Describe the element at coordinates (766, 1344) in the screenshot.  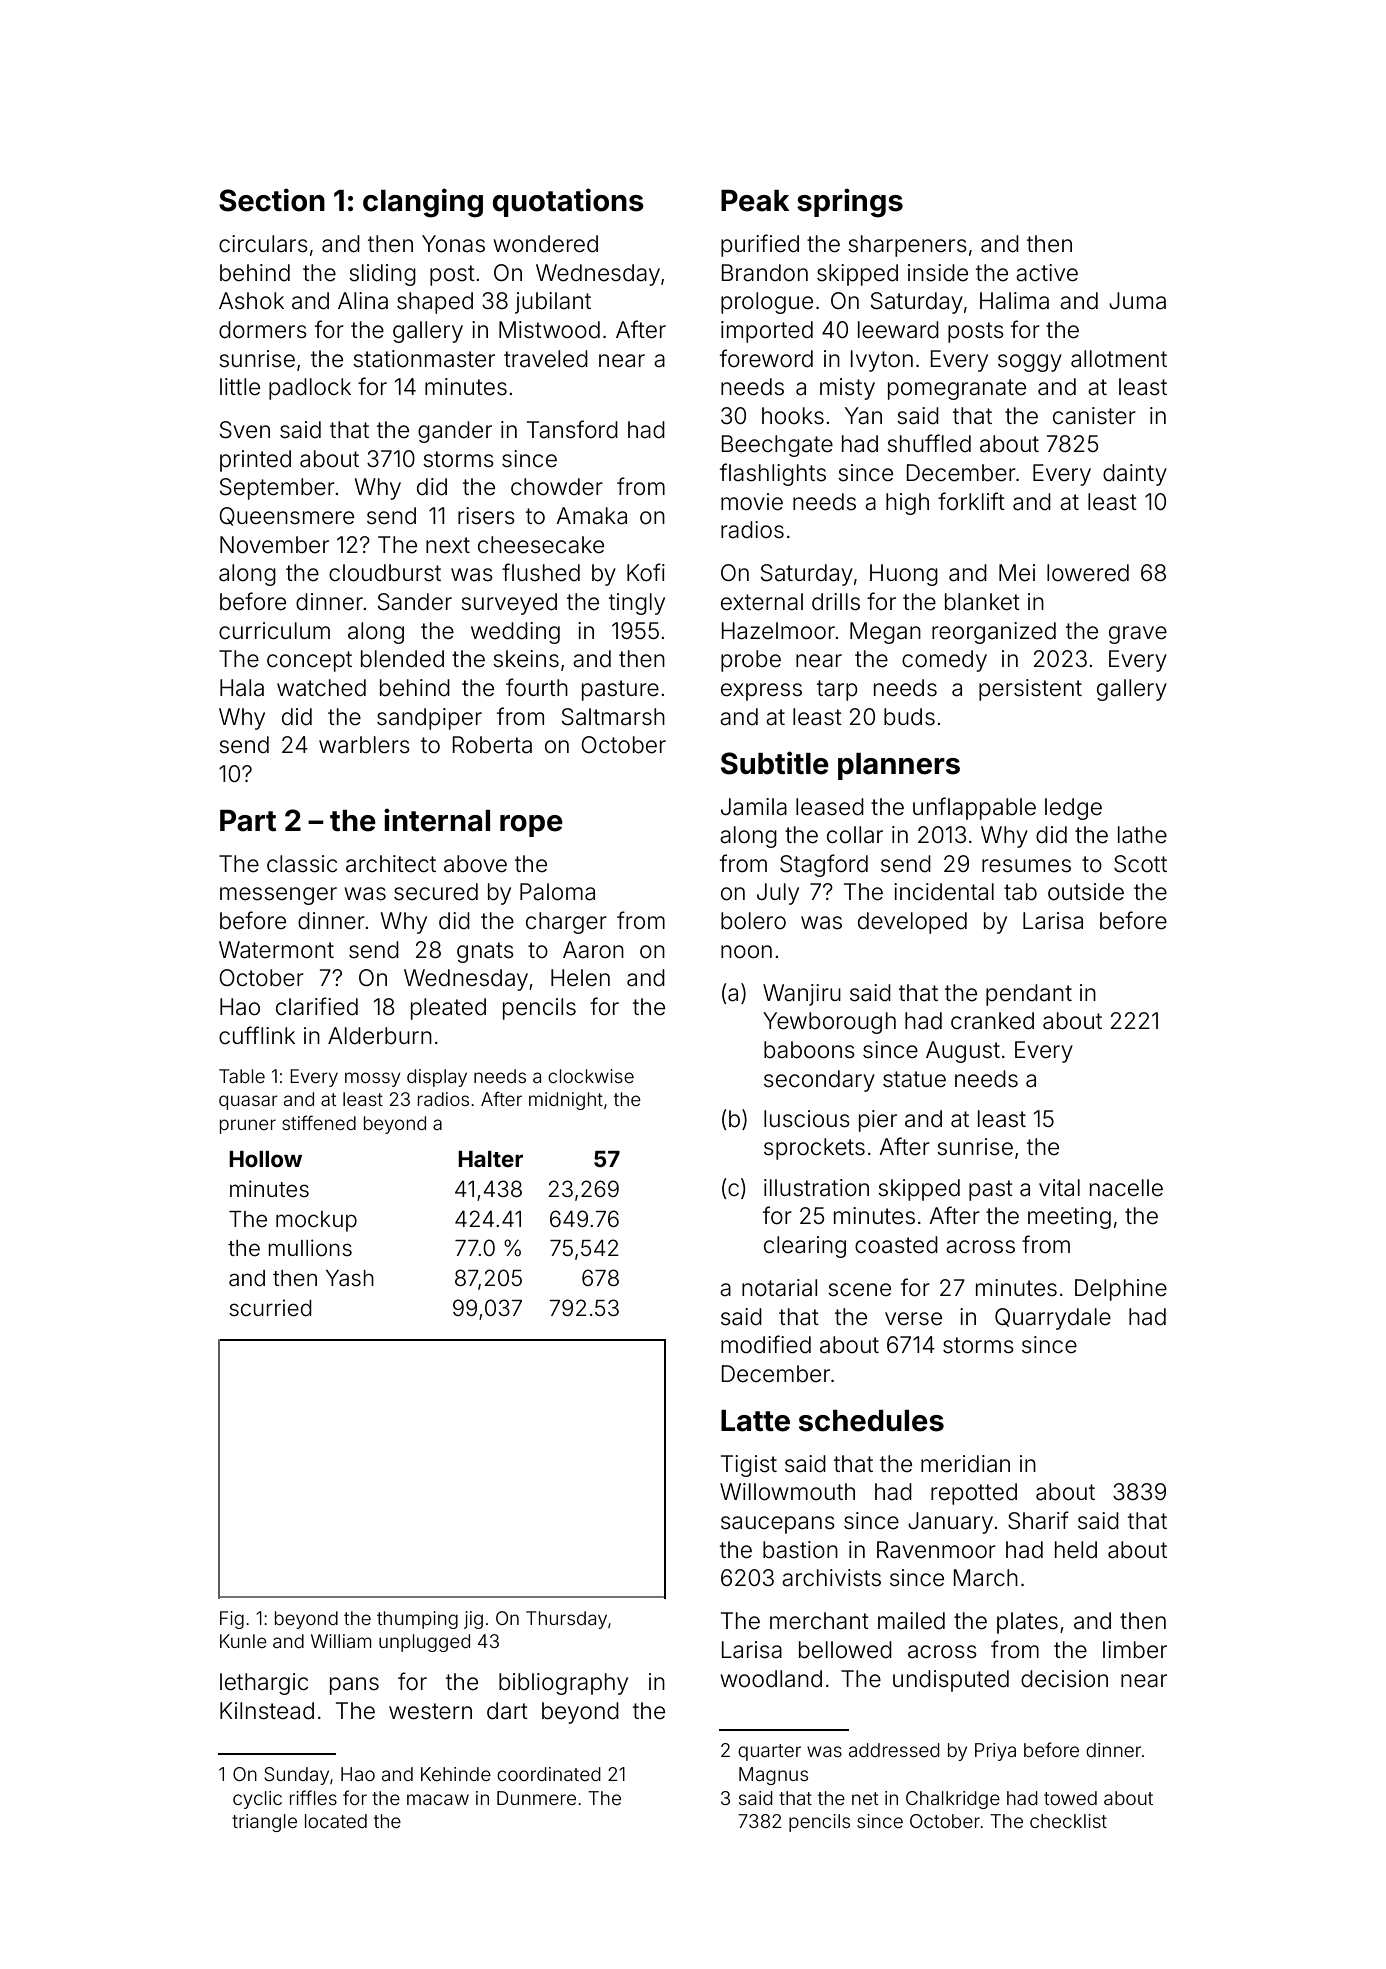
I see `modified` at that location.
